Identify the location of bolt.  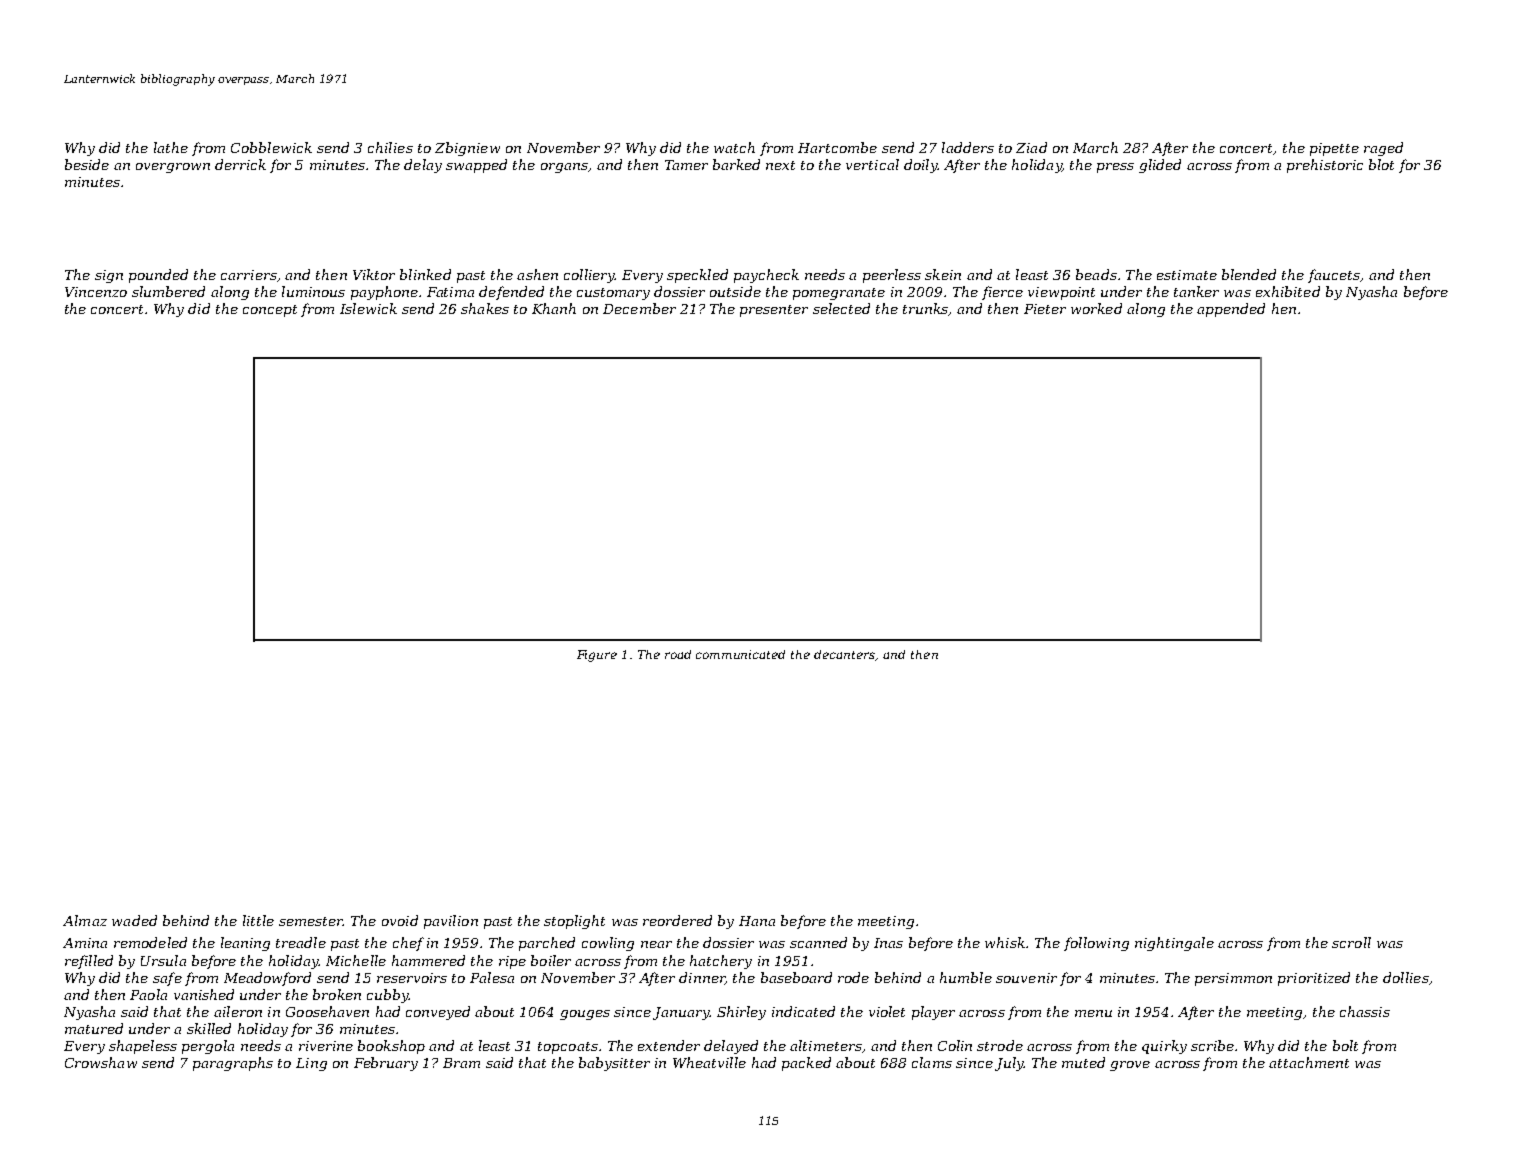
(1345, 1045).
